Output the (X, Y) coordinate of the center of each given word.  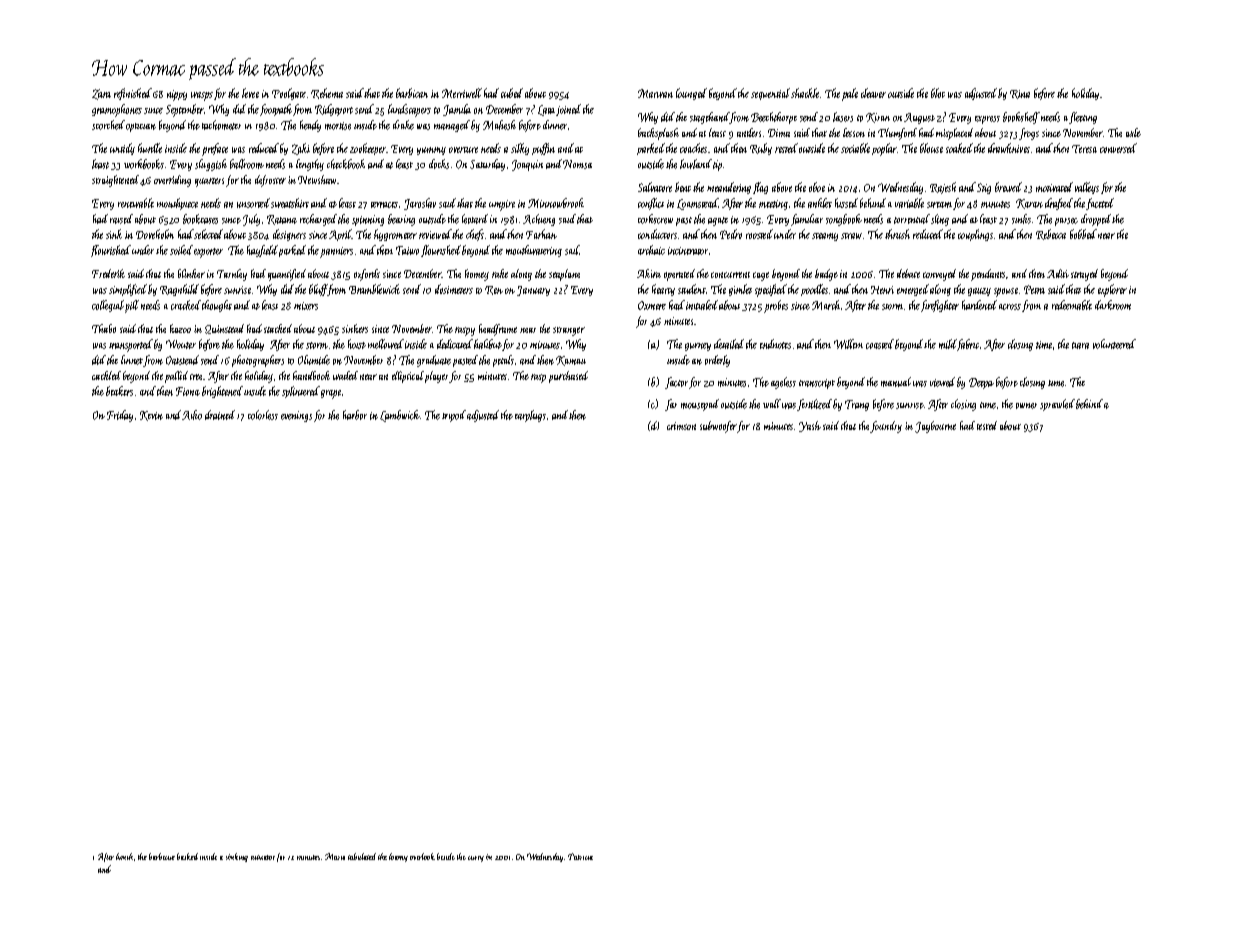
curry (476, 859)
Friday (120, 416)
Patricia (580, 856)
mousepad (700, 405)
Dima (779, 133)
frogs (1029, 134)
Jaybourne (935, 427)
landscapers (409, 110)
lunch (124, 856)
